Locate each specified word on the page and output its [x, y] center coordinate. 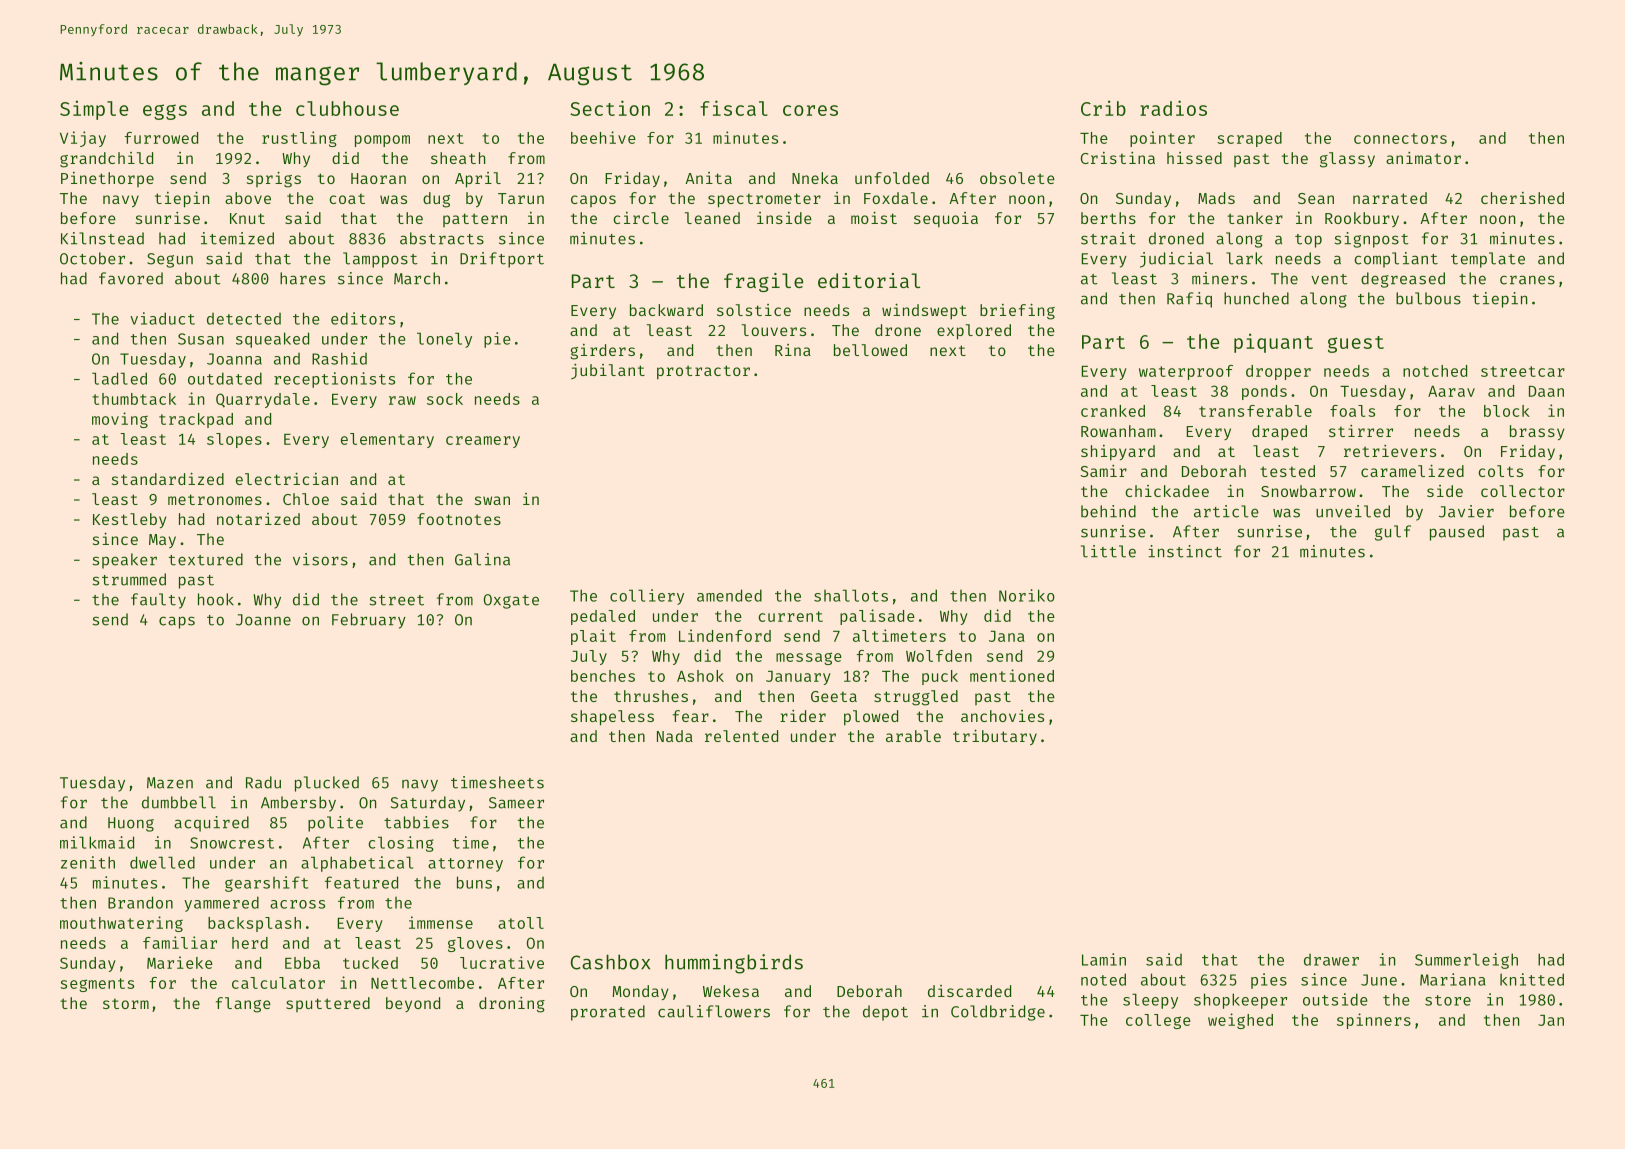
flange [243, 1005]
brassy [1537, 432]
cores [810, 110]
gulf [1393, 533]
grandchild [106, 160]
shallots [851, 595]
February [369, 621]
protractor [703, 372]
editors [363, 318]
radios [1173, 108]
